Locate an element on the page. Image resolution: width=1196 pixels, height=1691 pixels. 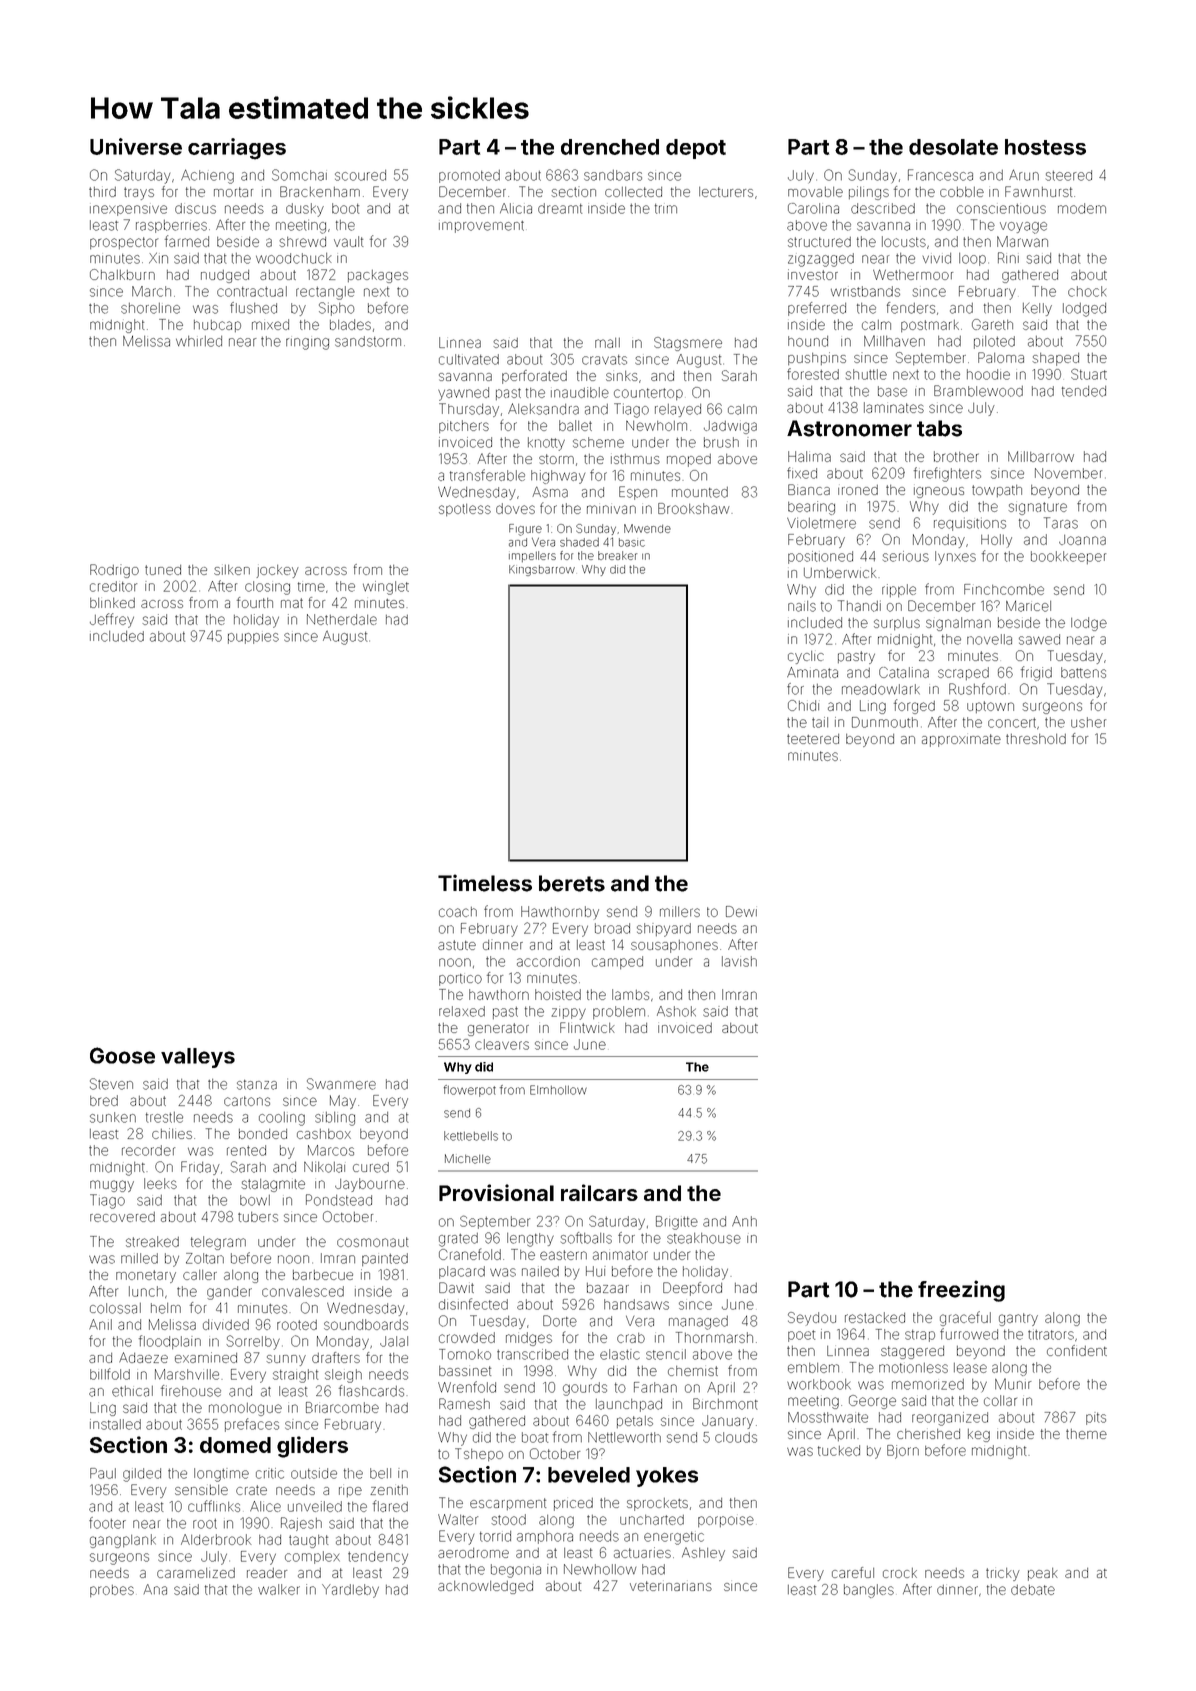
telegram is located at coordinates (218, 1243).
